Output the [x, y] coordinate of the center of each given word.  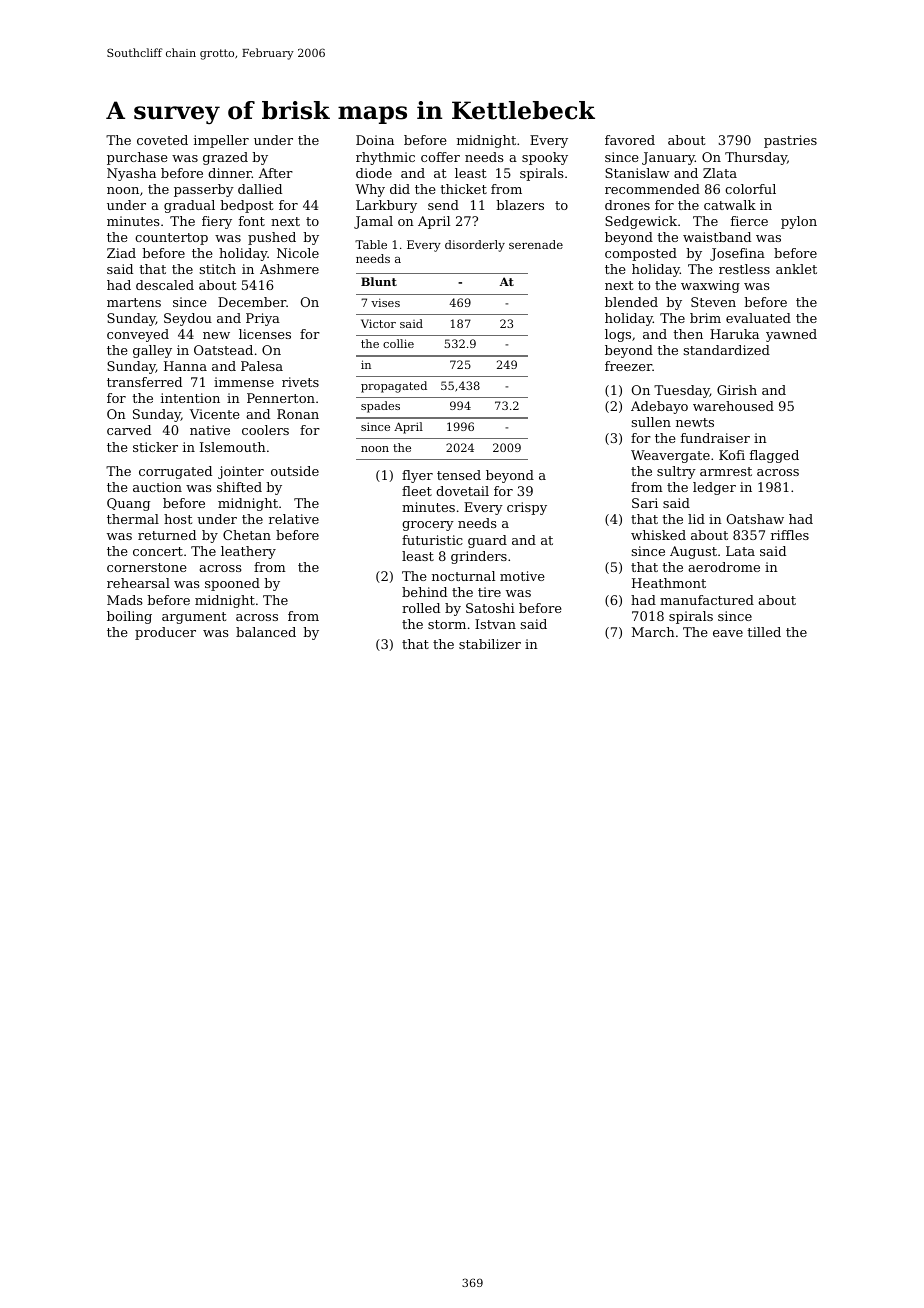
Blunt [379, 281]
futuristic [432, 540]
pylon [799, 222]
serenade [536, 244]
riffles [790, 535]
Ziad [121, 253]
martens [134, 302]
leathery [248, 552]
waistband [717, 237]
